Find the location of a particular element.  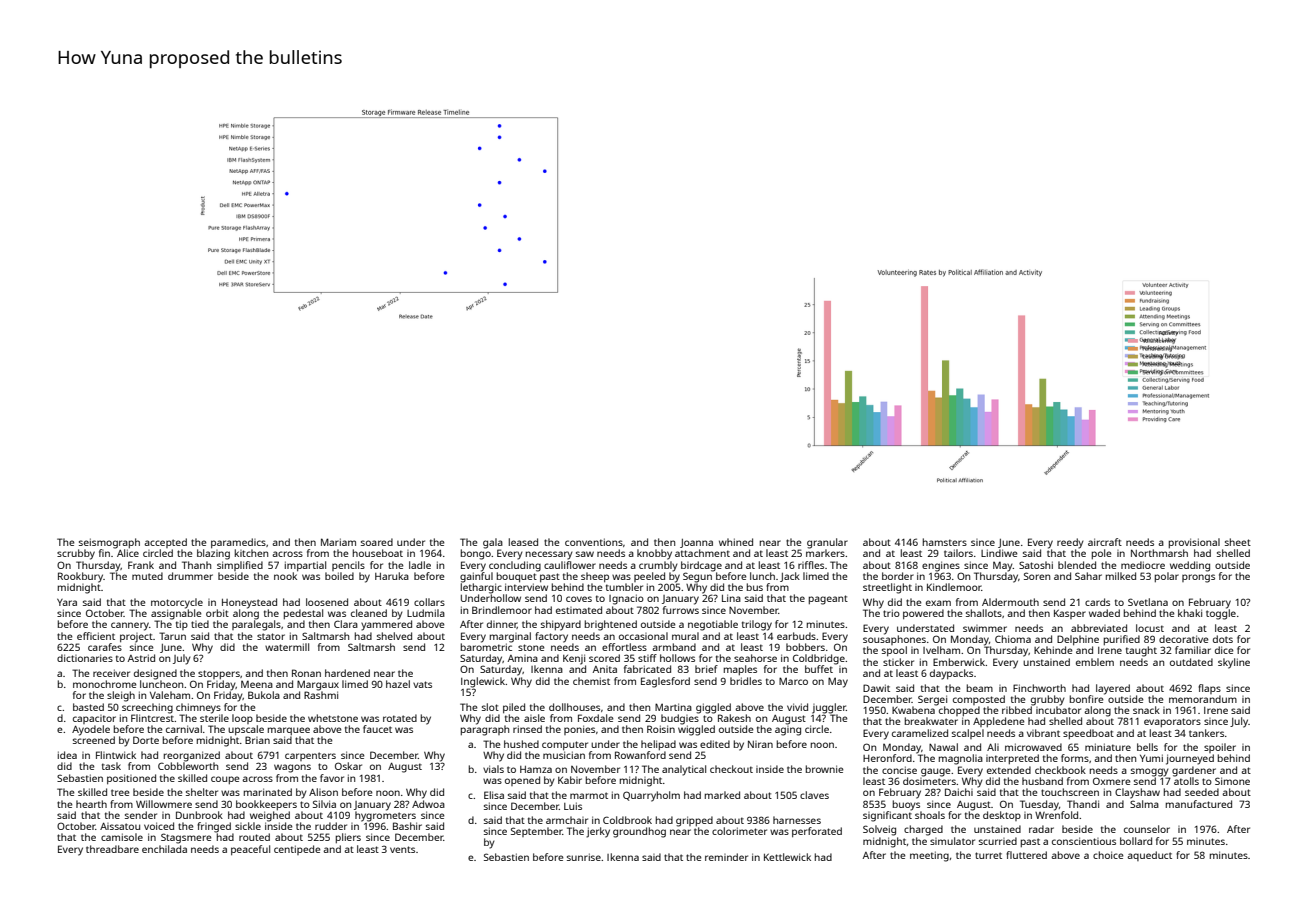

cannery is located at coordinates (130, 626).
